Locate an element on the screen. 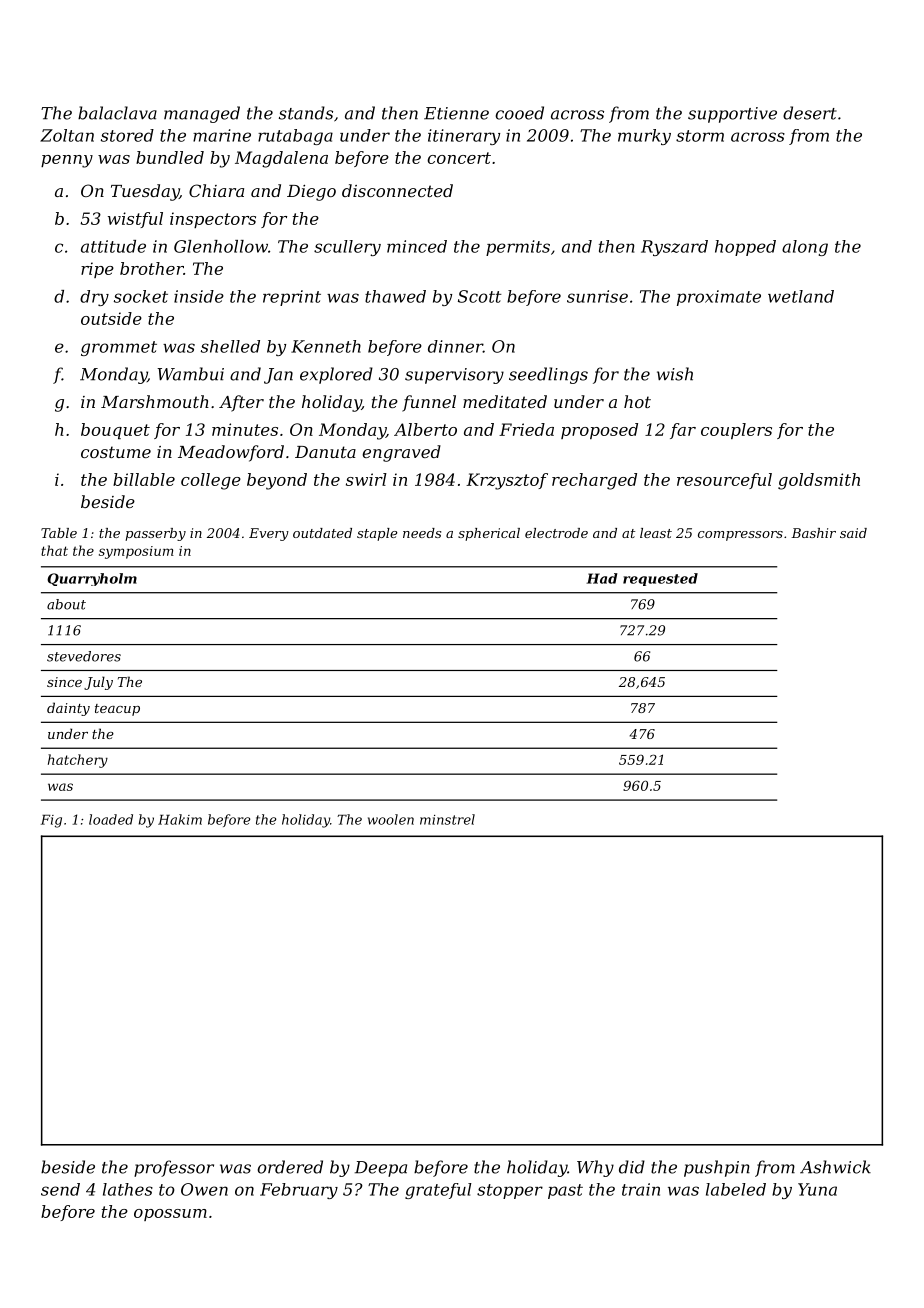 The height and width of the screenshot is (1308, 924). scullery is located at coordinates (347, 248).
